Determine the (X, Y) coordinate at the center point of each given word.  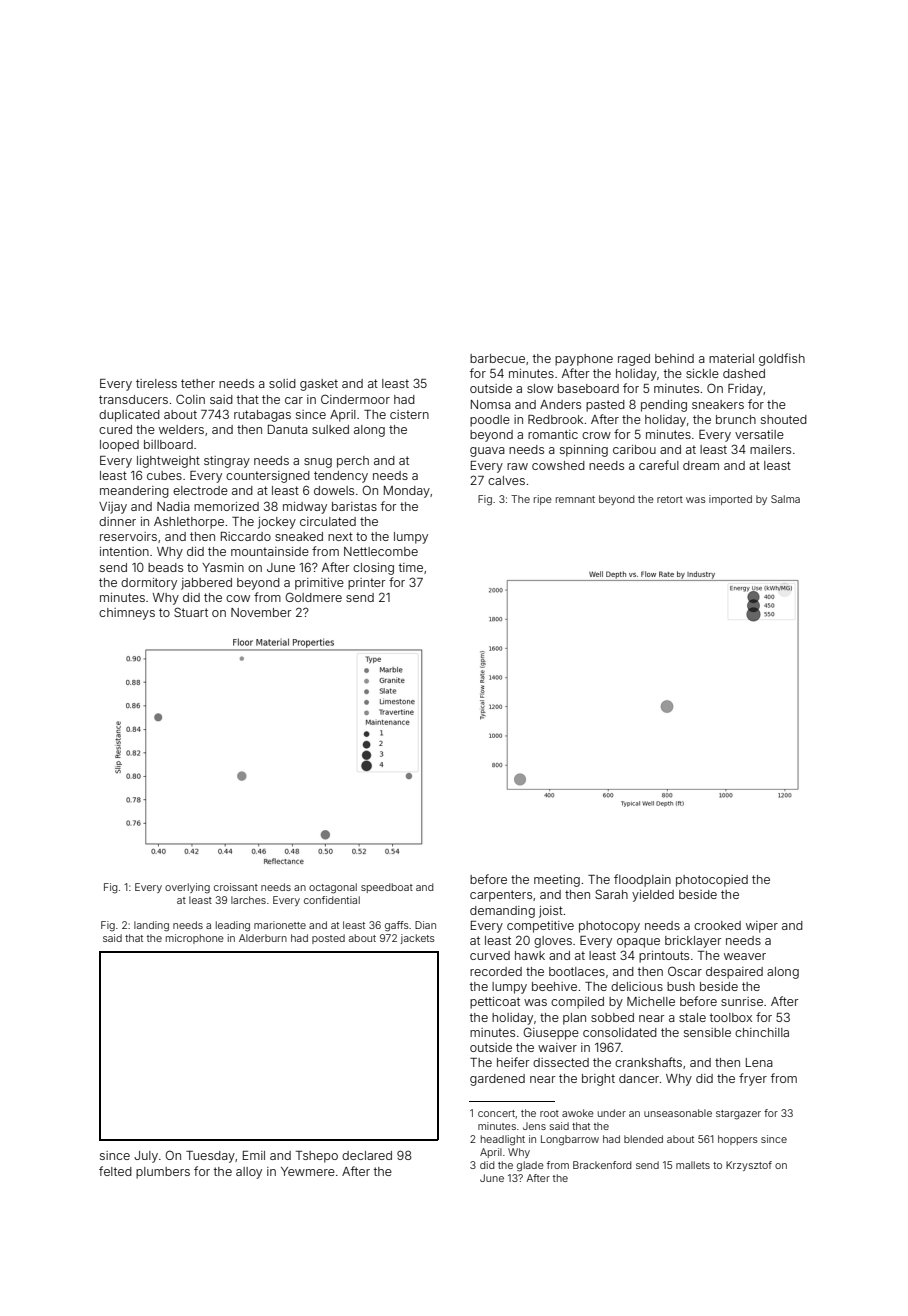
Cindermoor (355, 399)
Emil (254, 1155)
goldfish (782, 359)
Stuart (191, 612)
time (411, 567)
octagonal (333, 888)
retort (670, 499)
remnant (575, 499)
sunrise (742, 1001)
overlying (187, 888)
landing (151, 926)
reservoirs (128, 536)
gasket (319, 385)
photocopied (712, 881)
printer (366, 584)
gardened (497, 1080)
